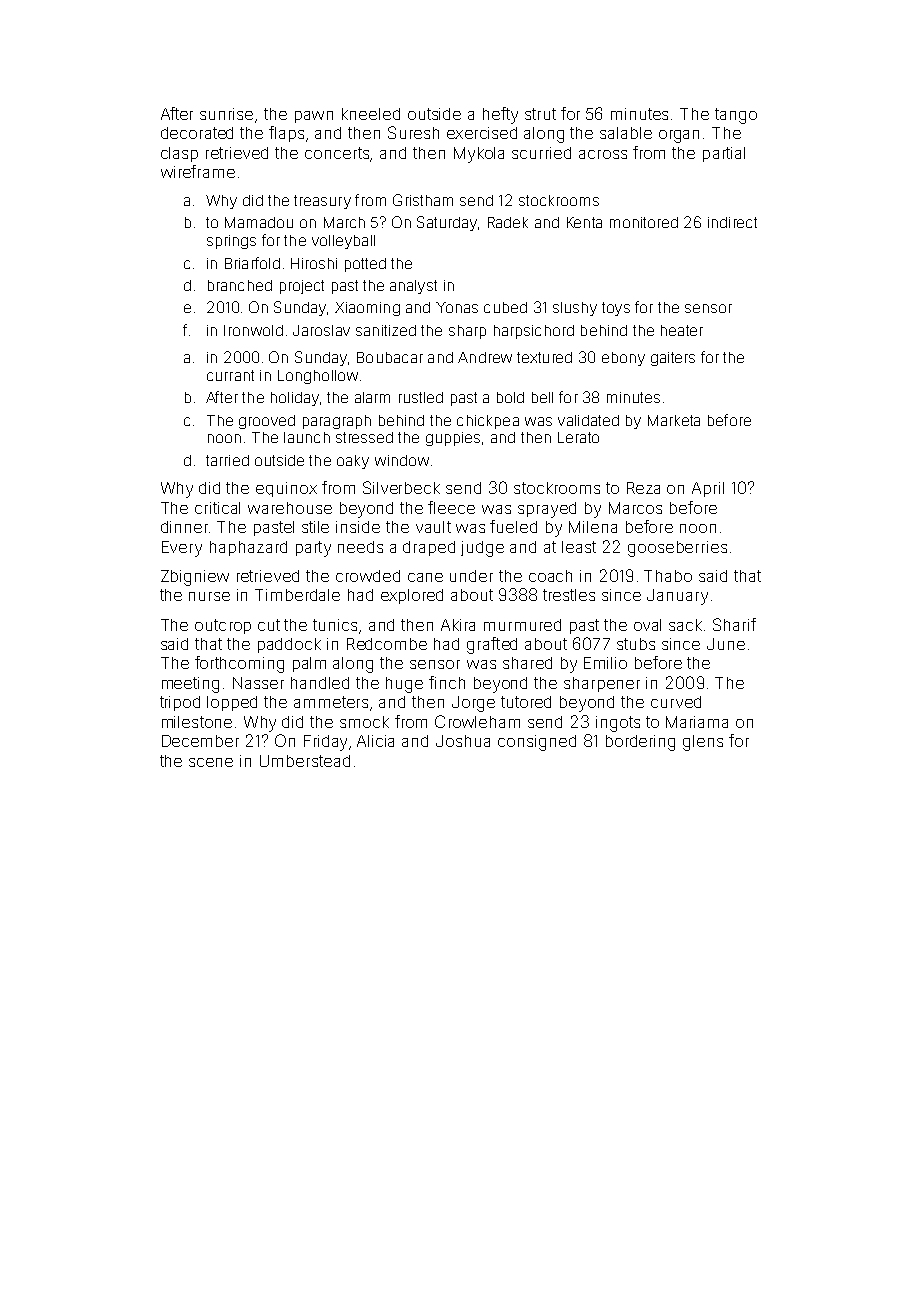  I want to click on nurse, so click(209, 596).
